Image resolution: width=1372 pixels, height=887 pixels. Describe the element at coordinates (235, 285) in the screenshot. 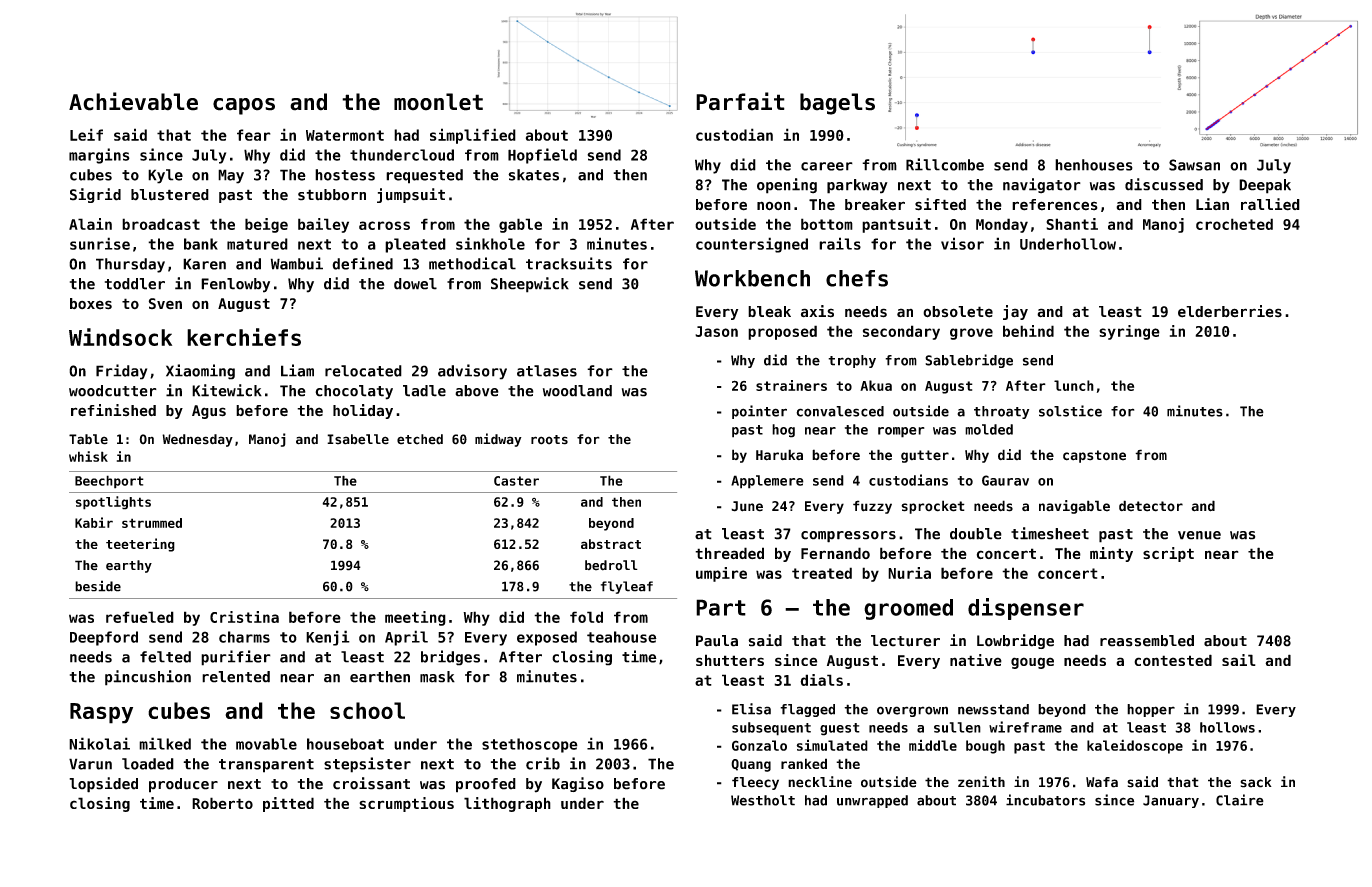

I see `Fenlowby` at that location.
